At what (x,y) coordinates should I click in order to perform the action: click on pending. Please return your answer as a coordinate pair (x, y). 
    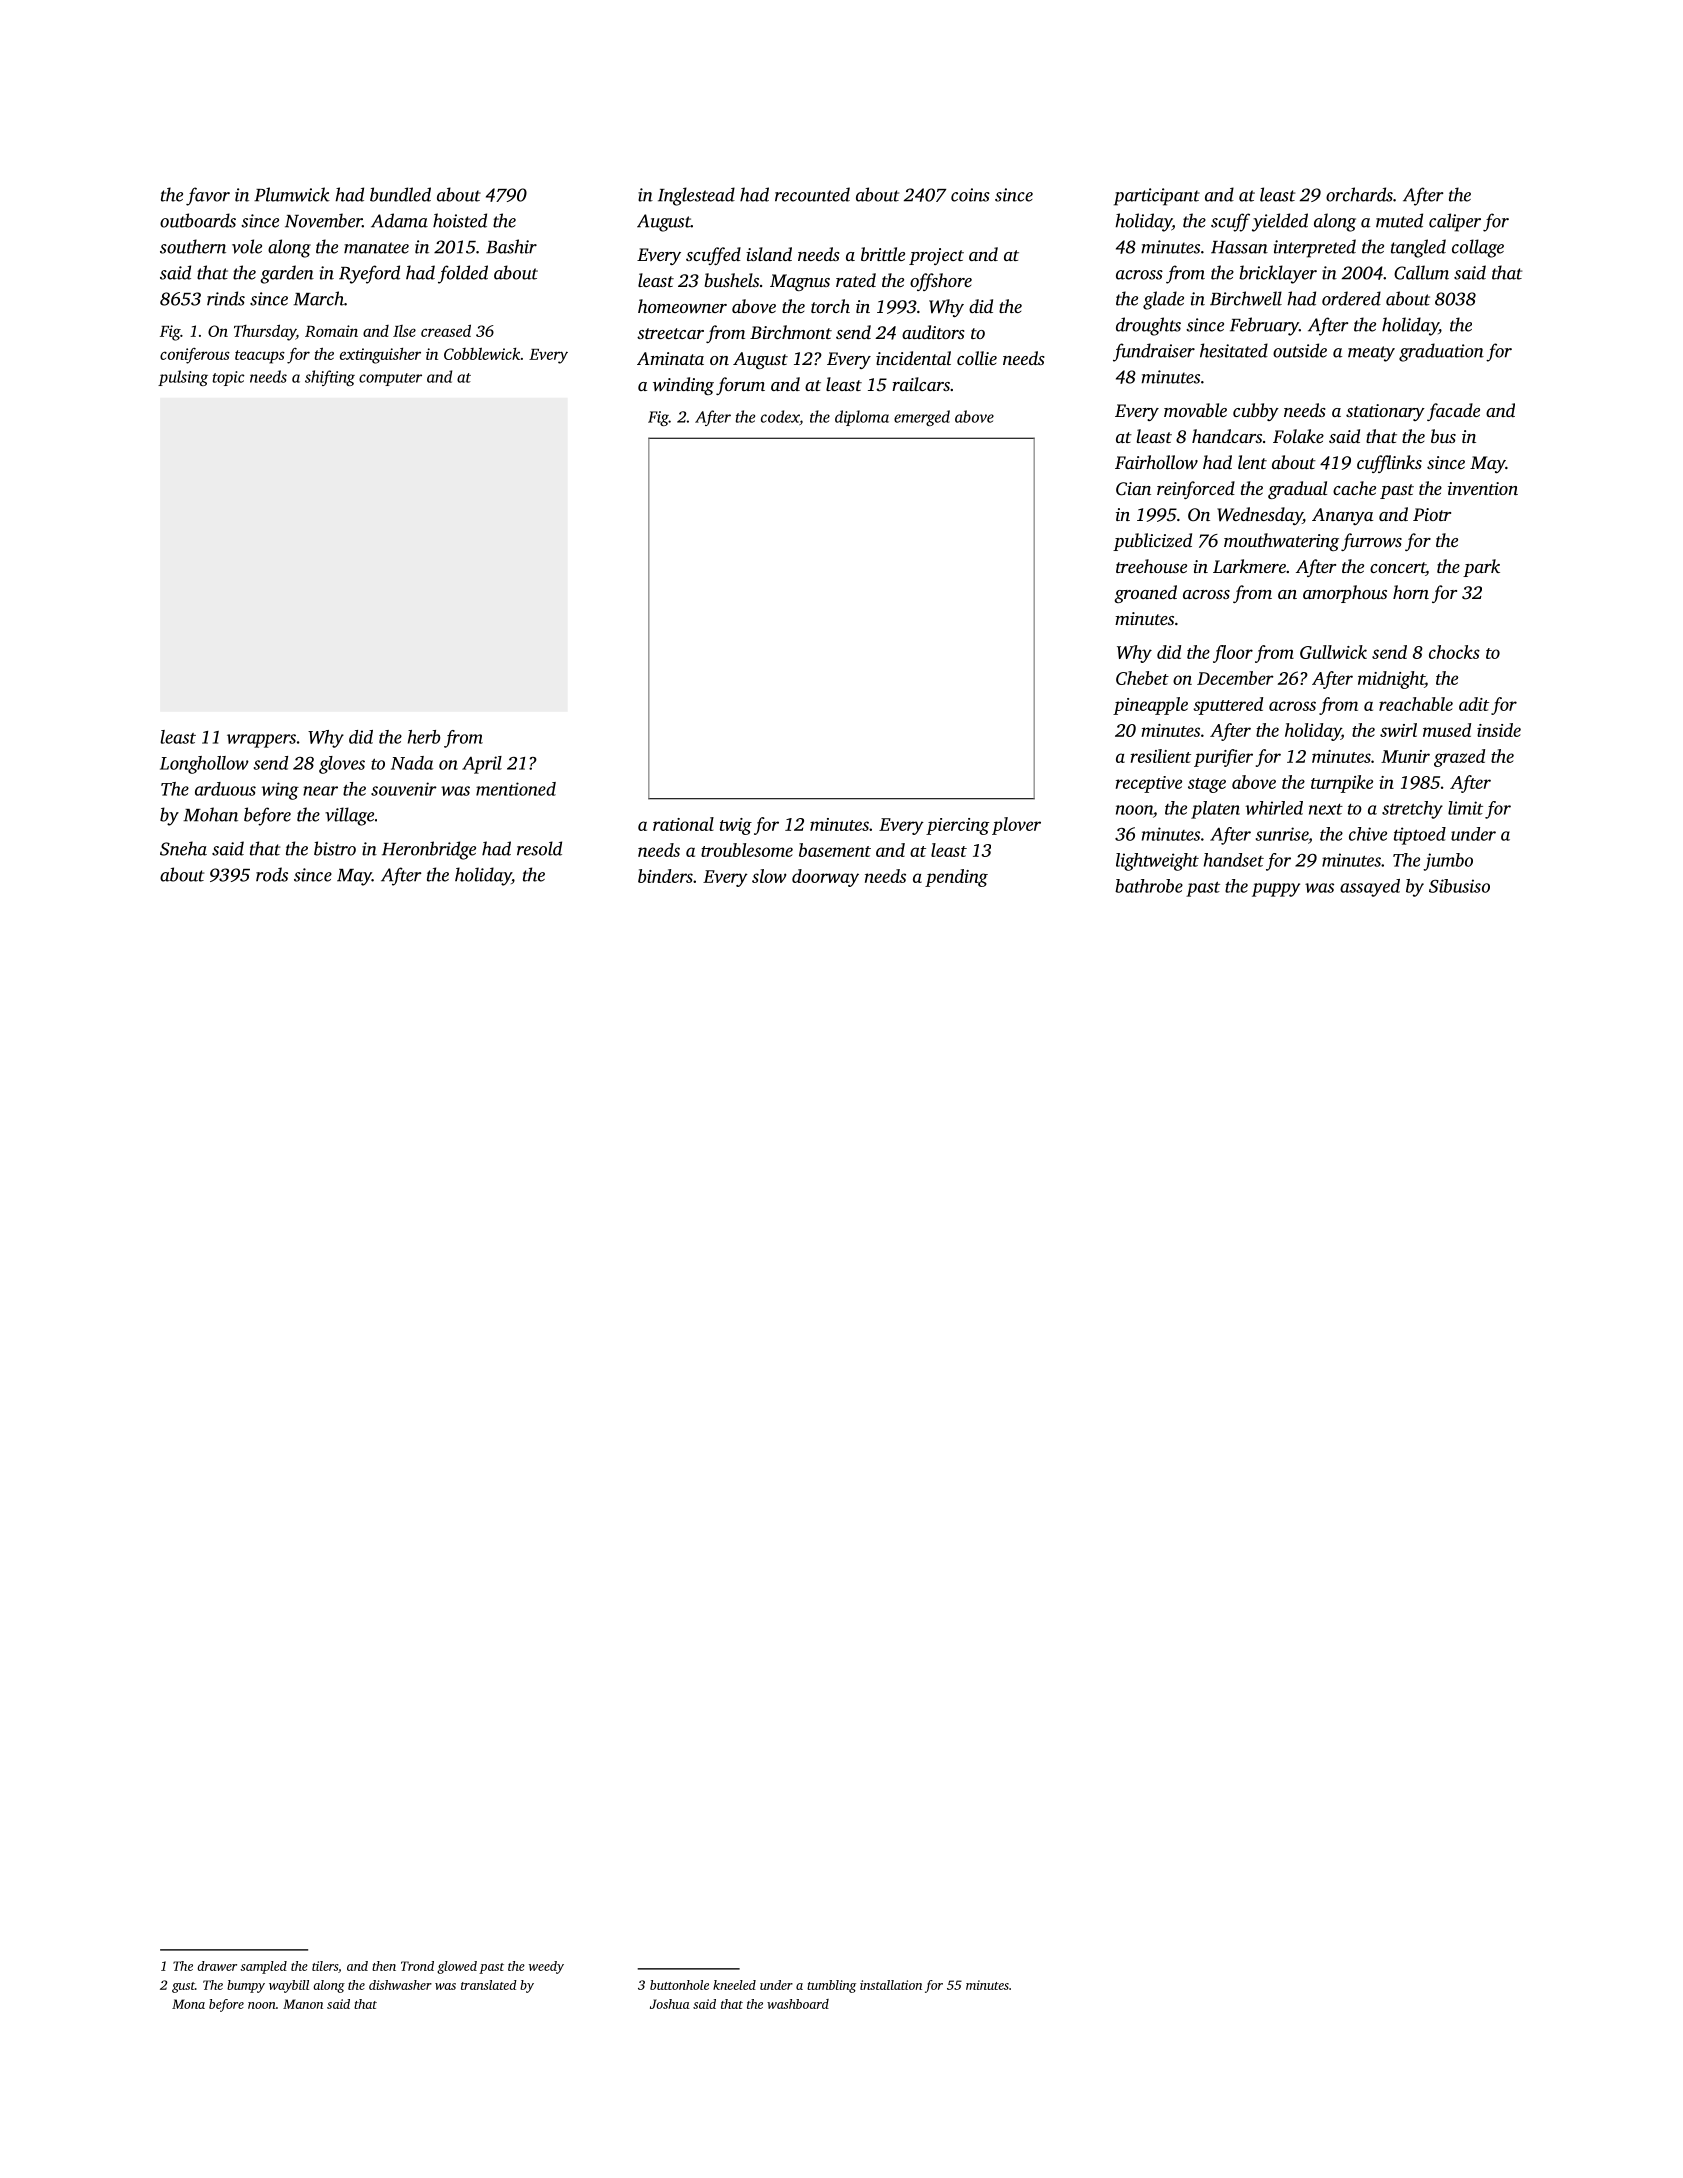
    Looking at the image, I should click on (956, 878).
